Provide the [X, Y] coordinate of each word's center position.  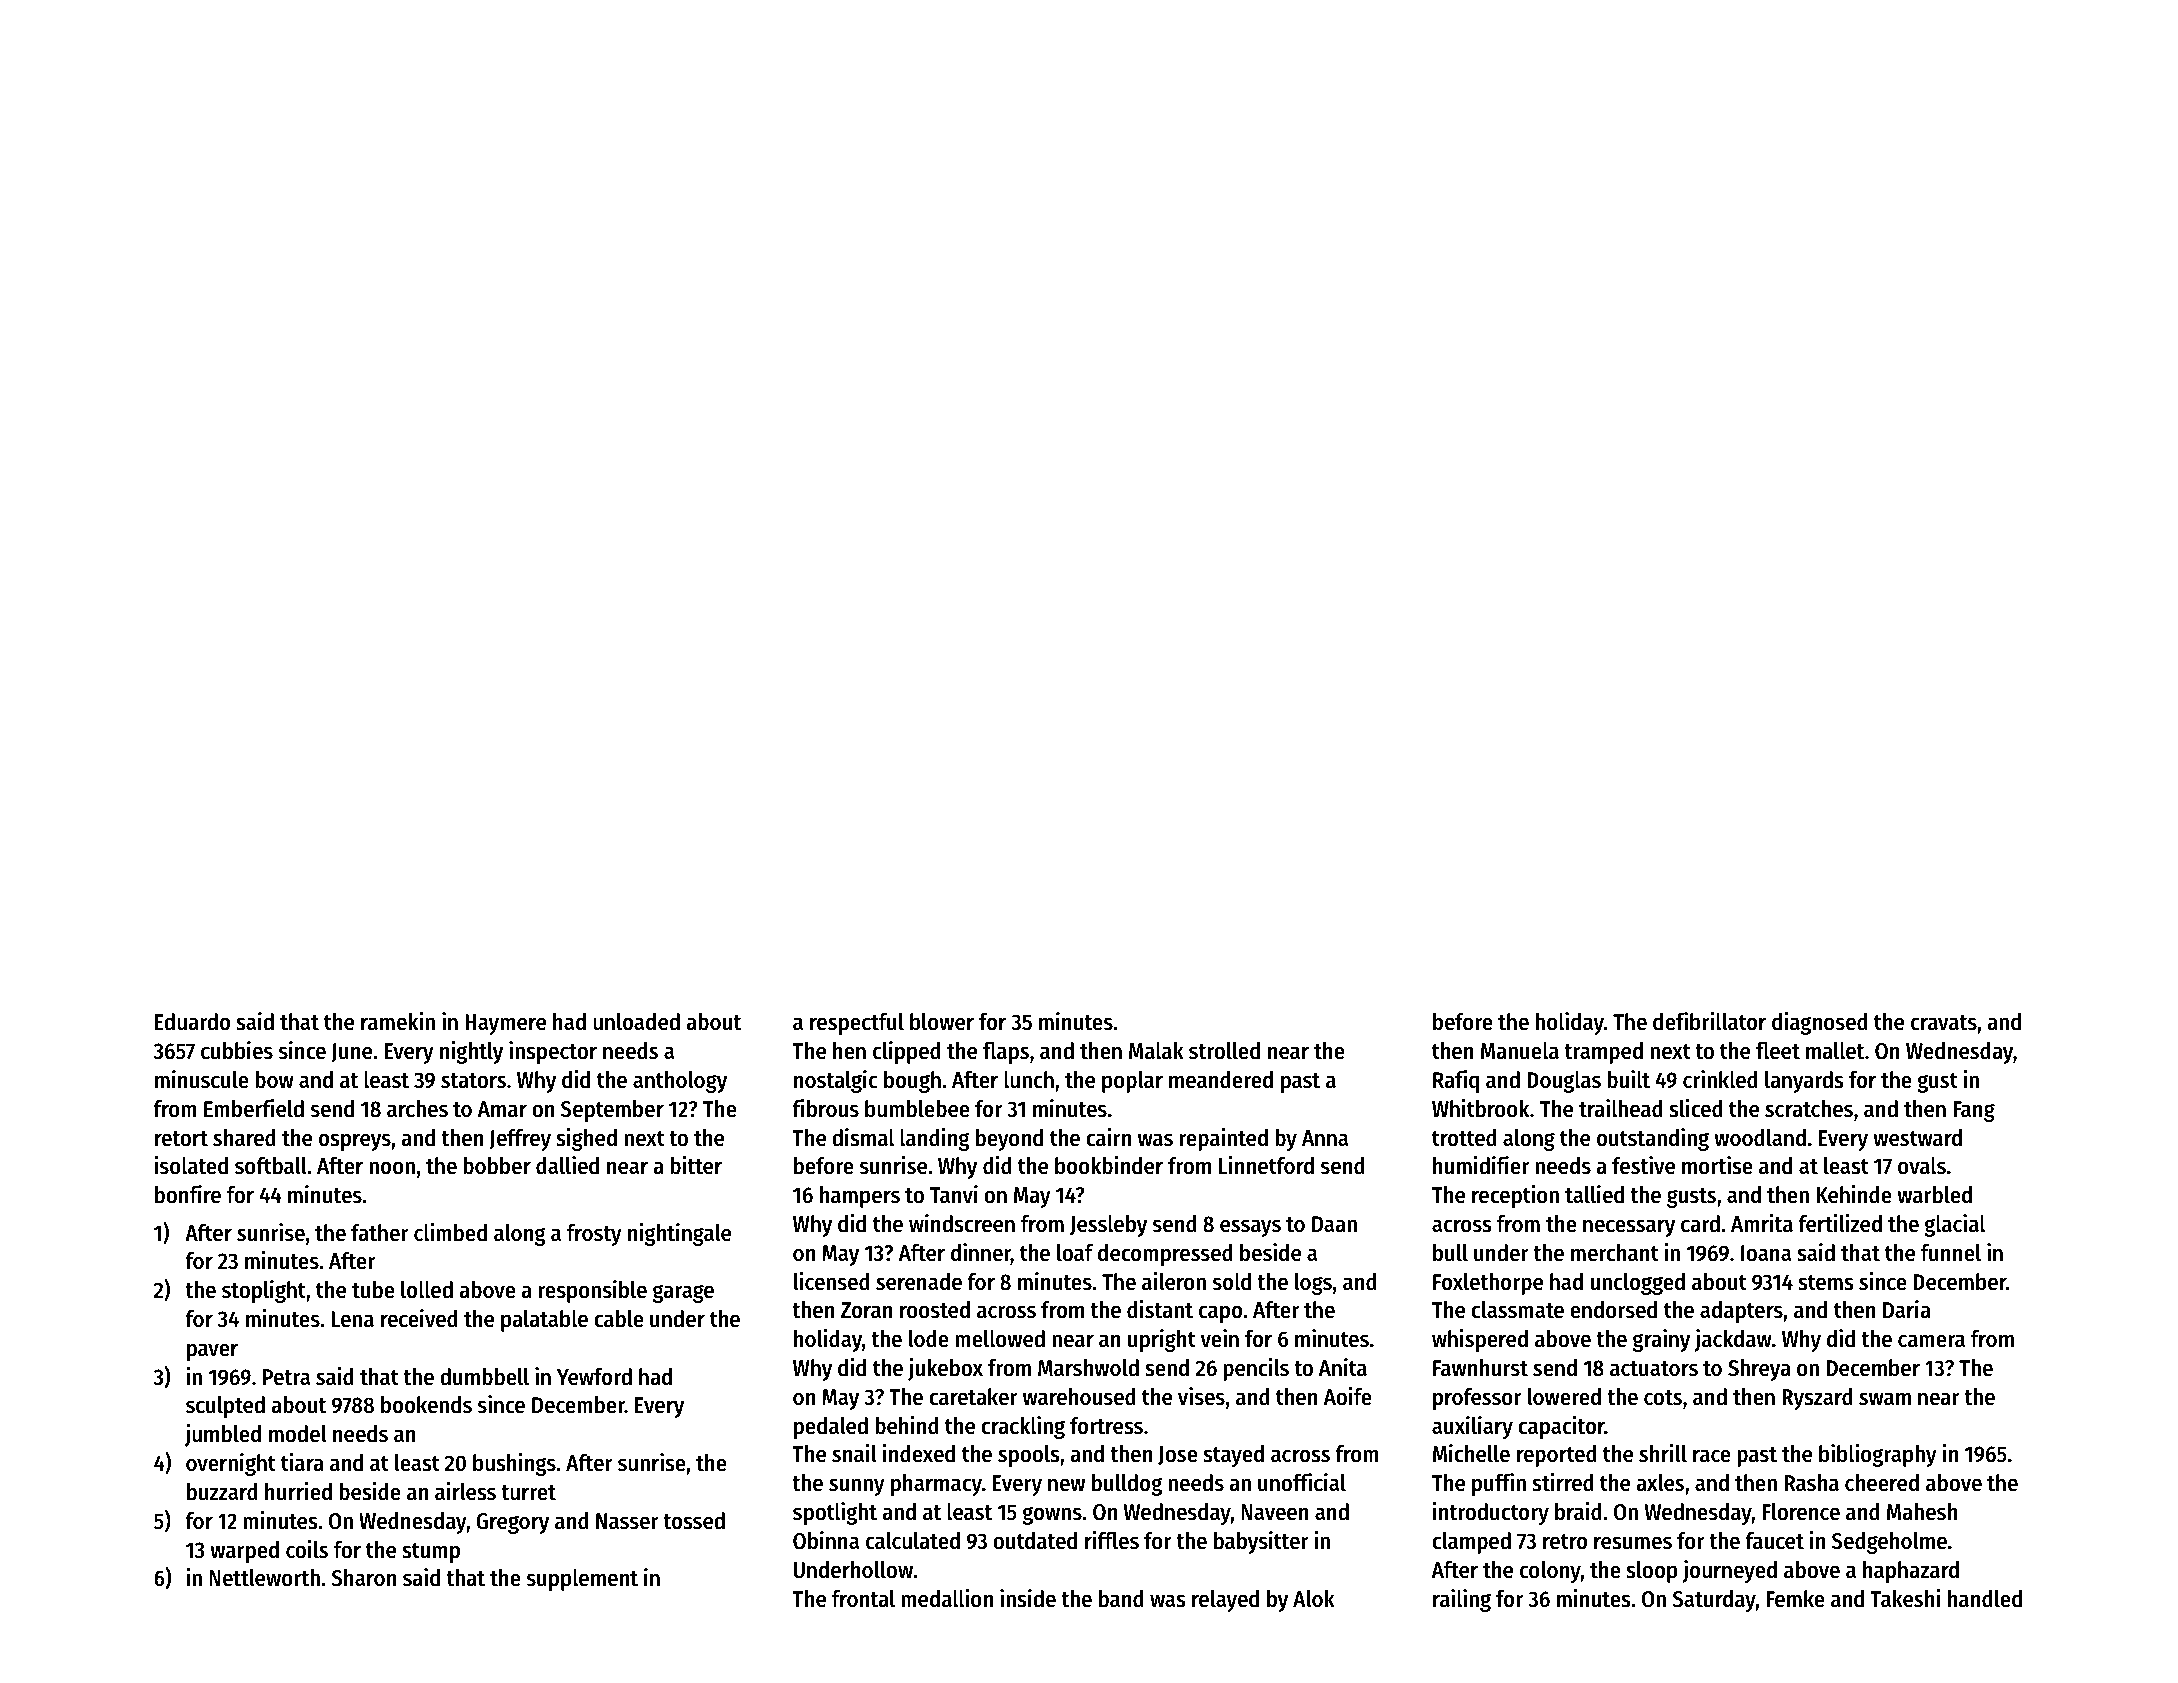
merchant [1615, 1253]
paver [212, 1352]
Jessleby [1108, 1226]
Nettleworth [265, 1578]
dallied [567, 1165]
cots [1663, 1398]
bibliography [1878, 1455]
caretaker [973, 1397]
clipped [907, 1052]
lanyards [1804, 1082]
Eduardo [192, 1022]
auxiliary [1472, 1427]
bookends [426, 1405]
